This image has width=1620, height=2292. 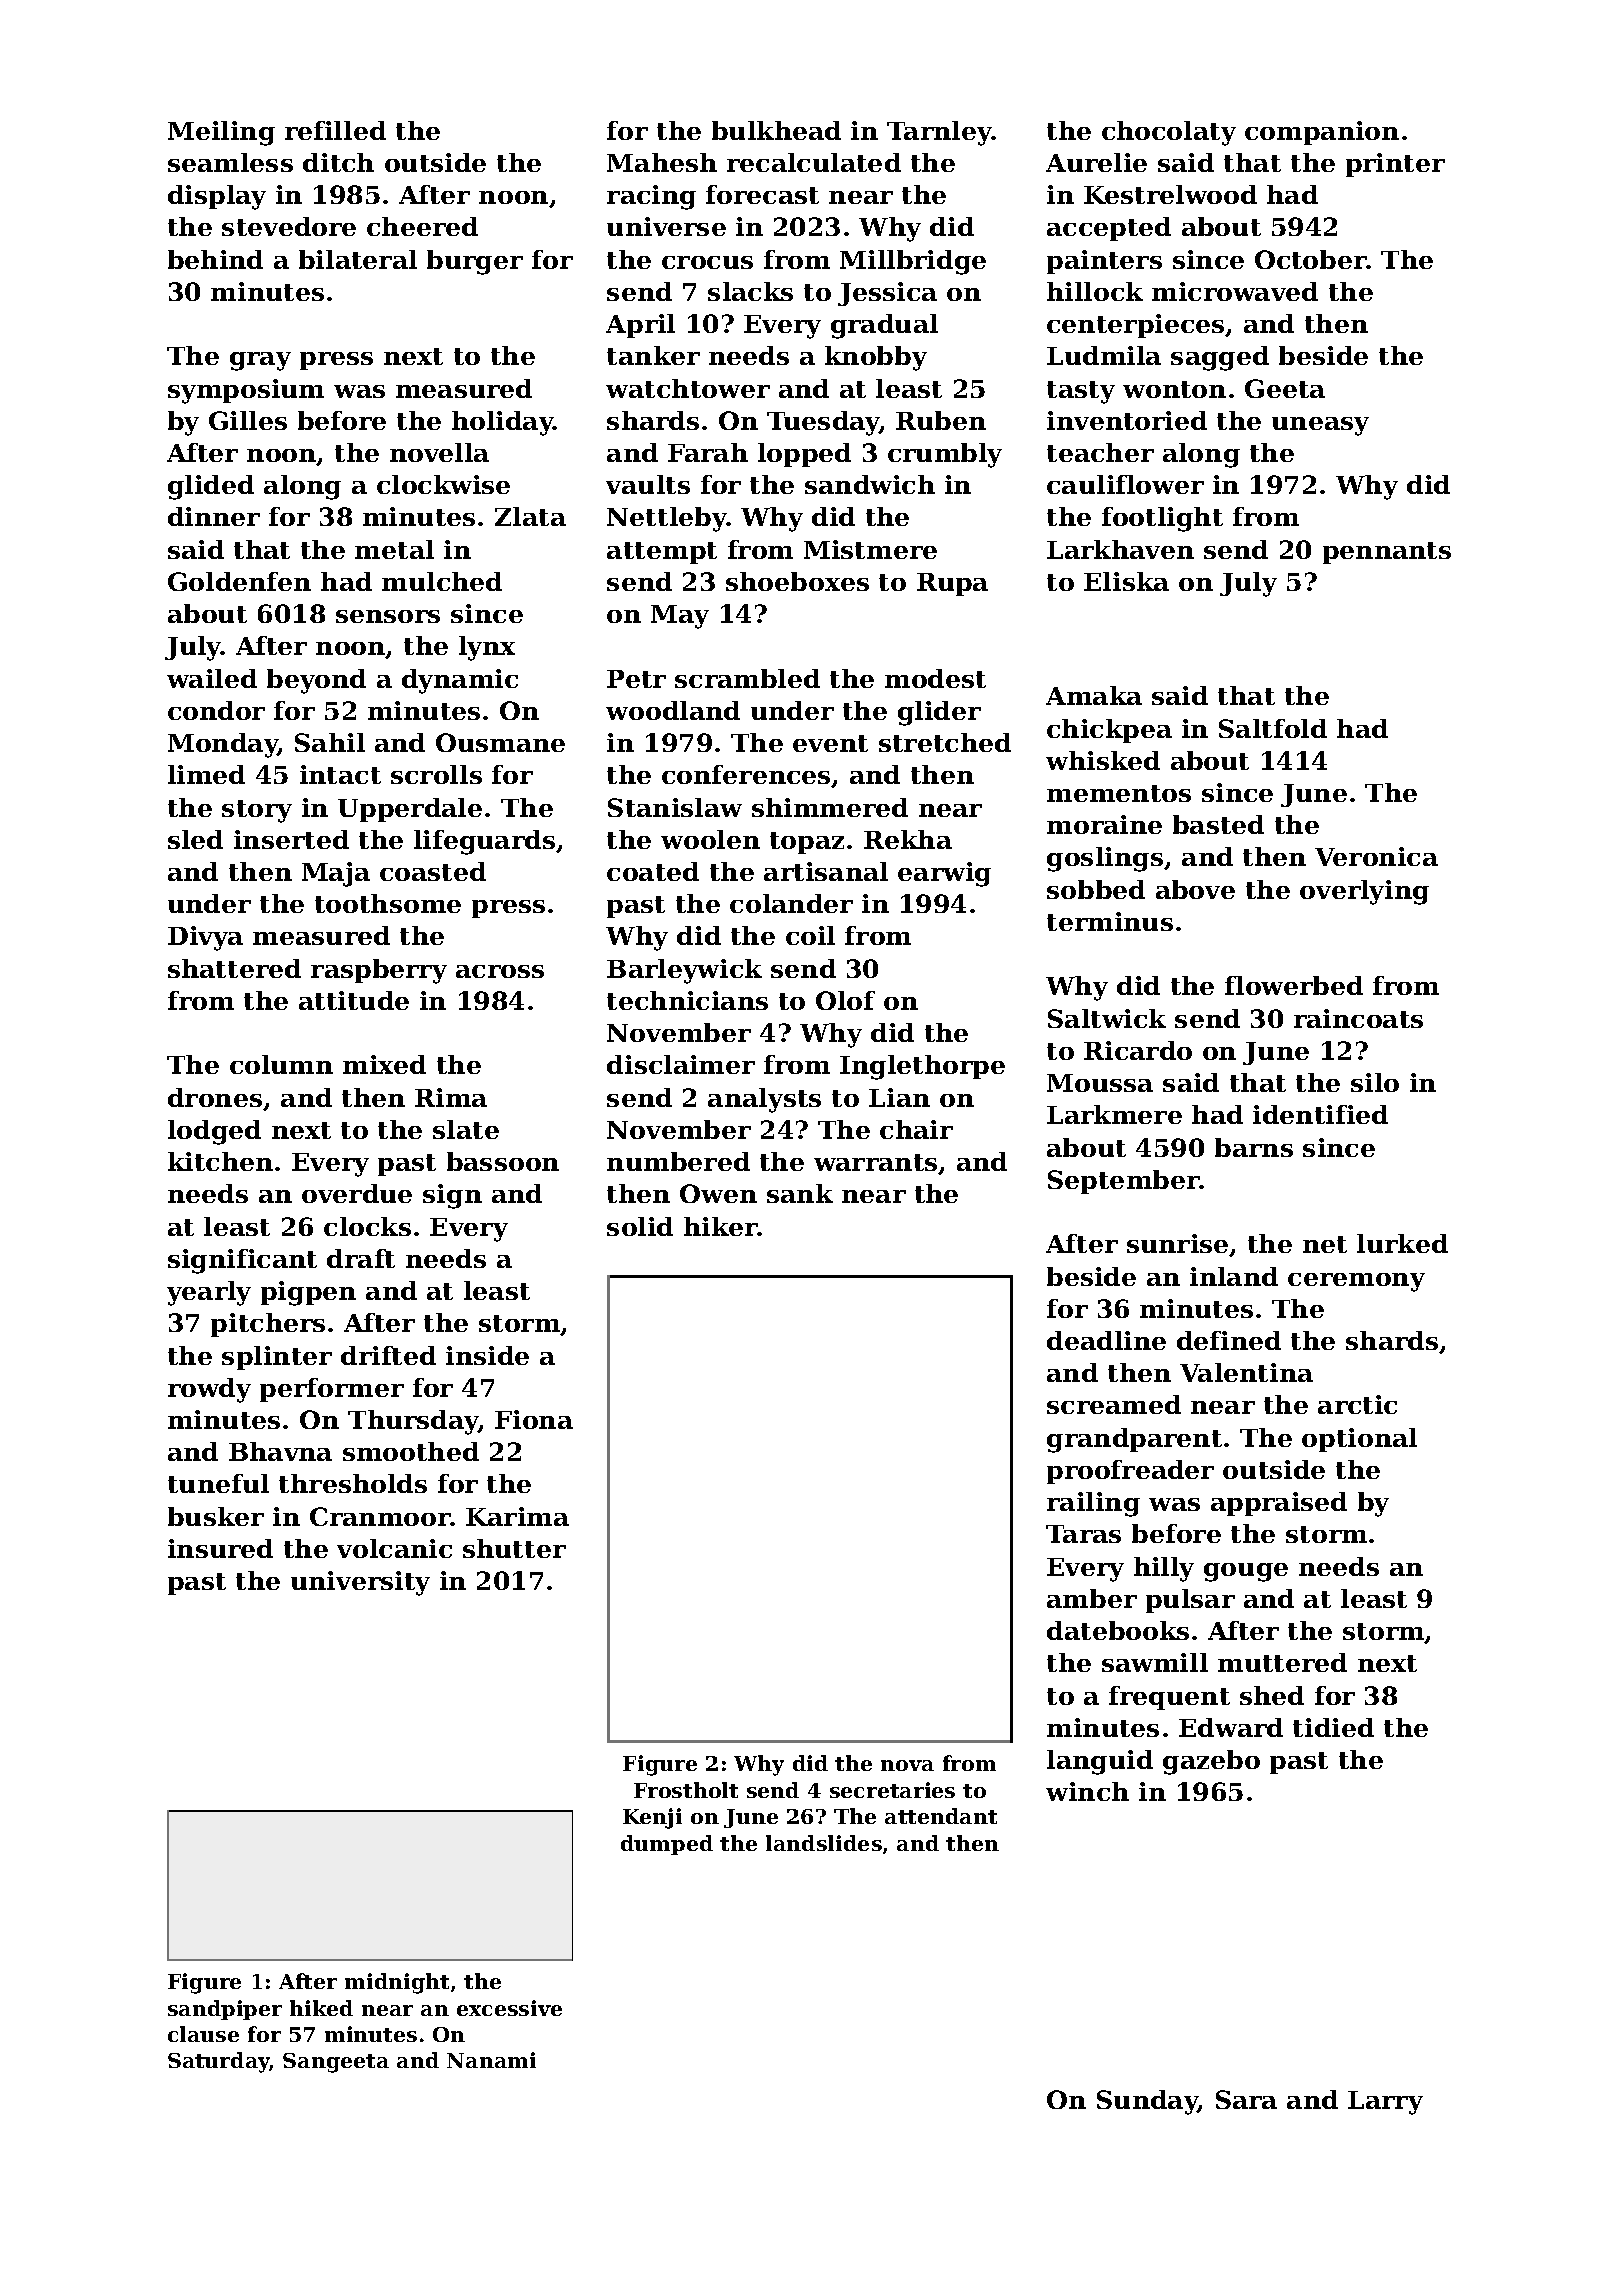 What do you see at coordinates (1387, 553) in the image?
I see `pennants` at bounding box center [1387, 553].
